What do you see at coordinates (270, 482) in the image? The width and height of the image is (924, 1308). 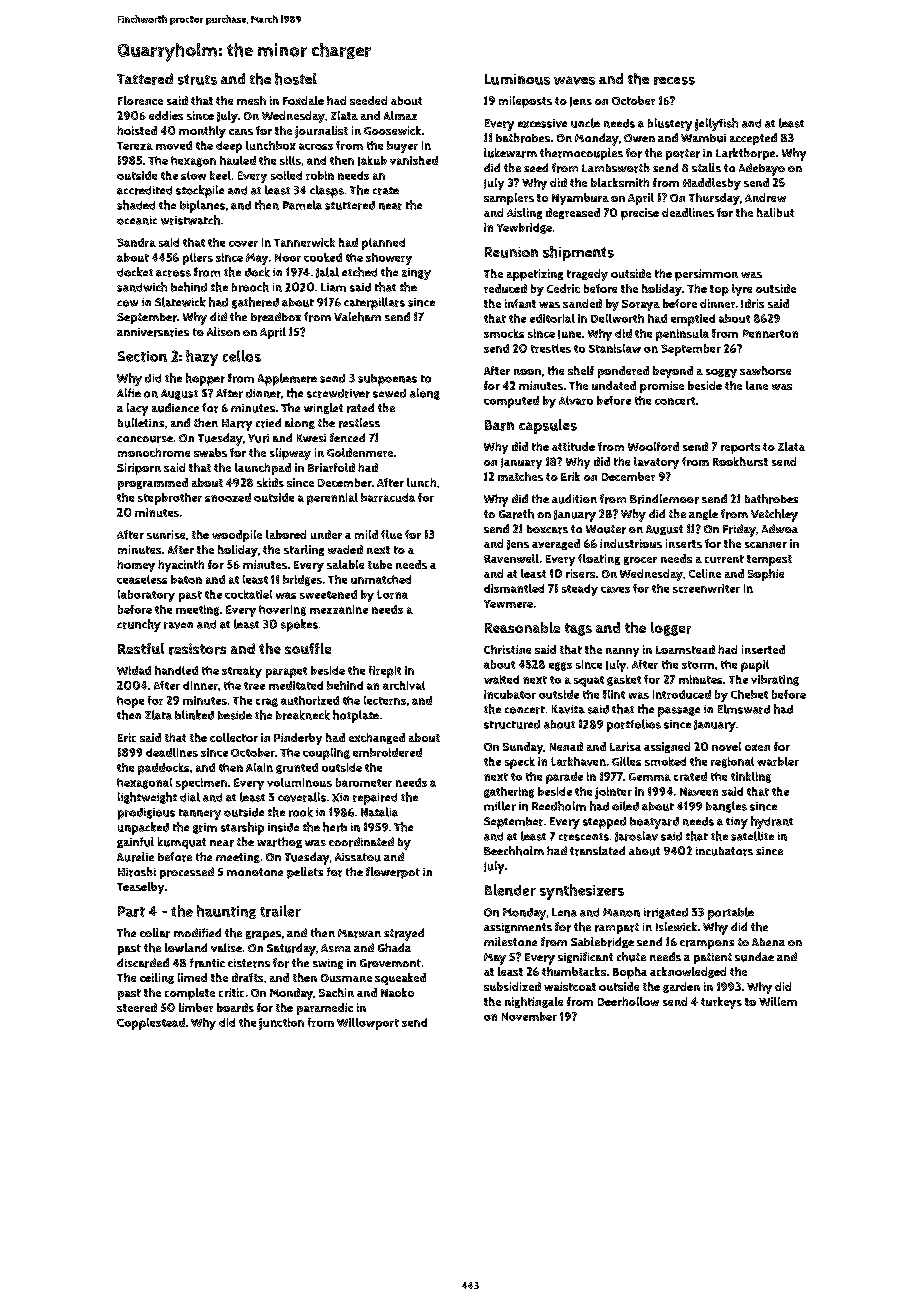 I see `skids` at bounding box center [270, 482].
